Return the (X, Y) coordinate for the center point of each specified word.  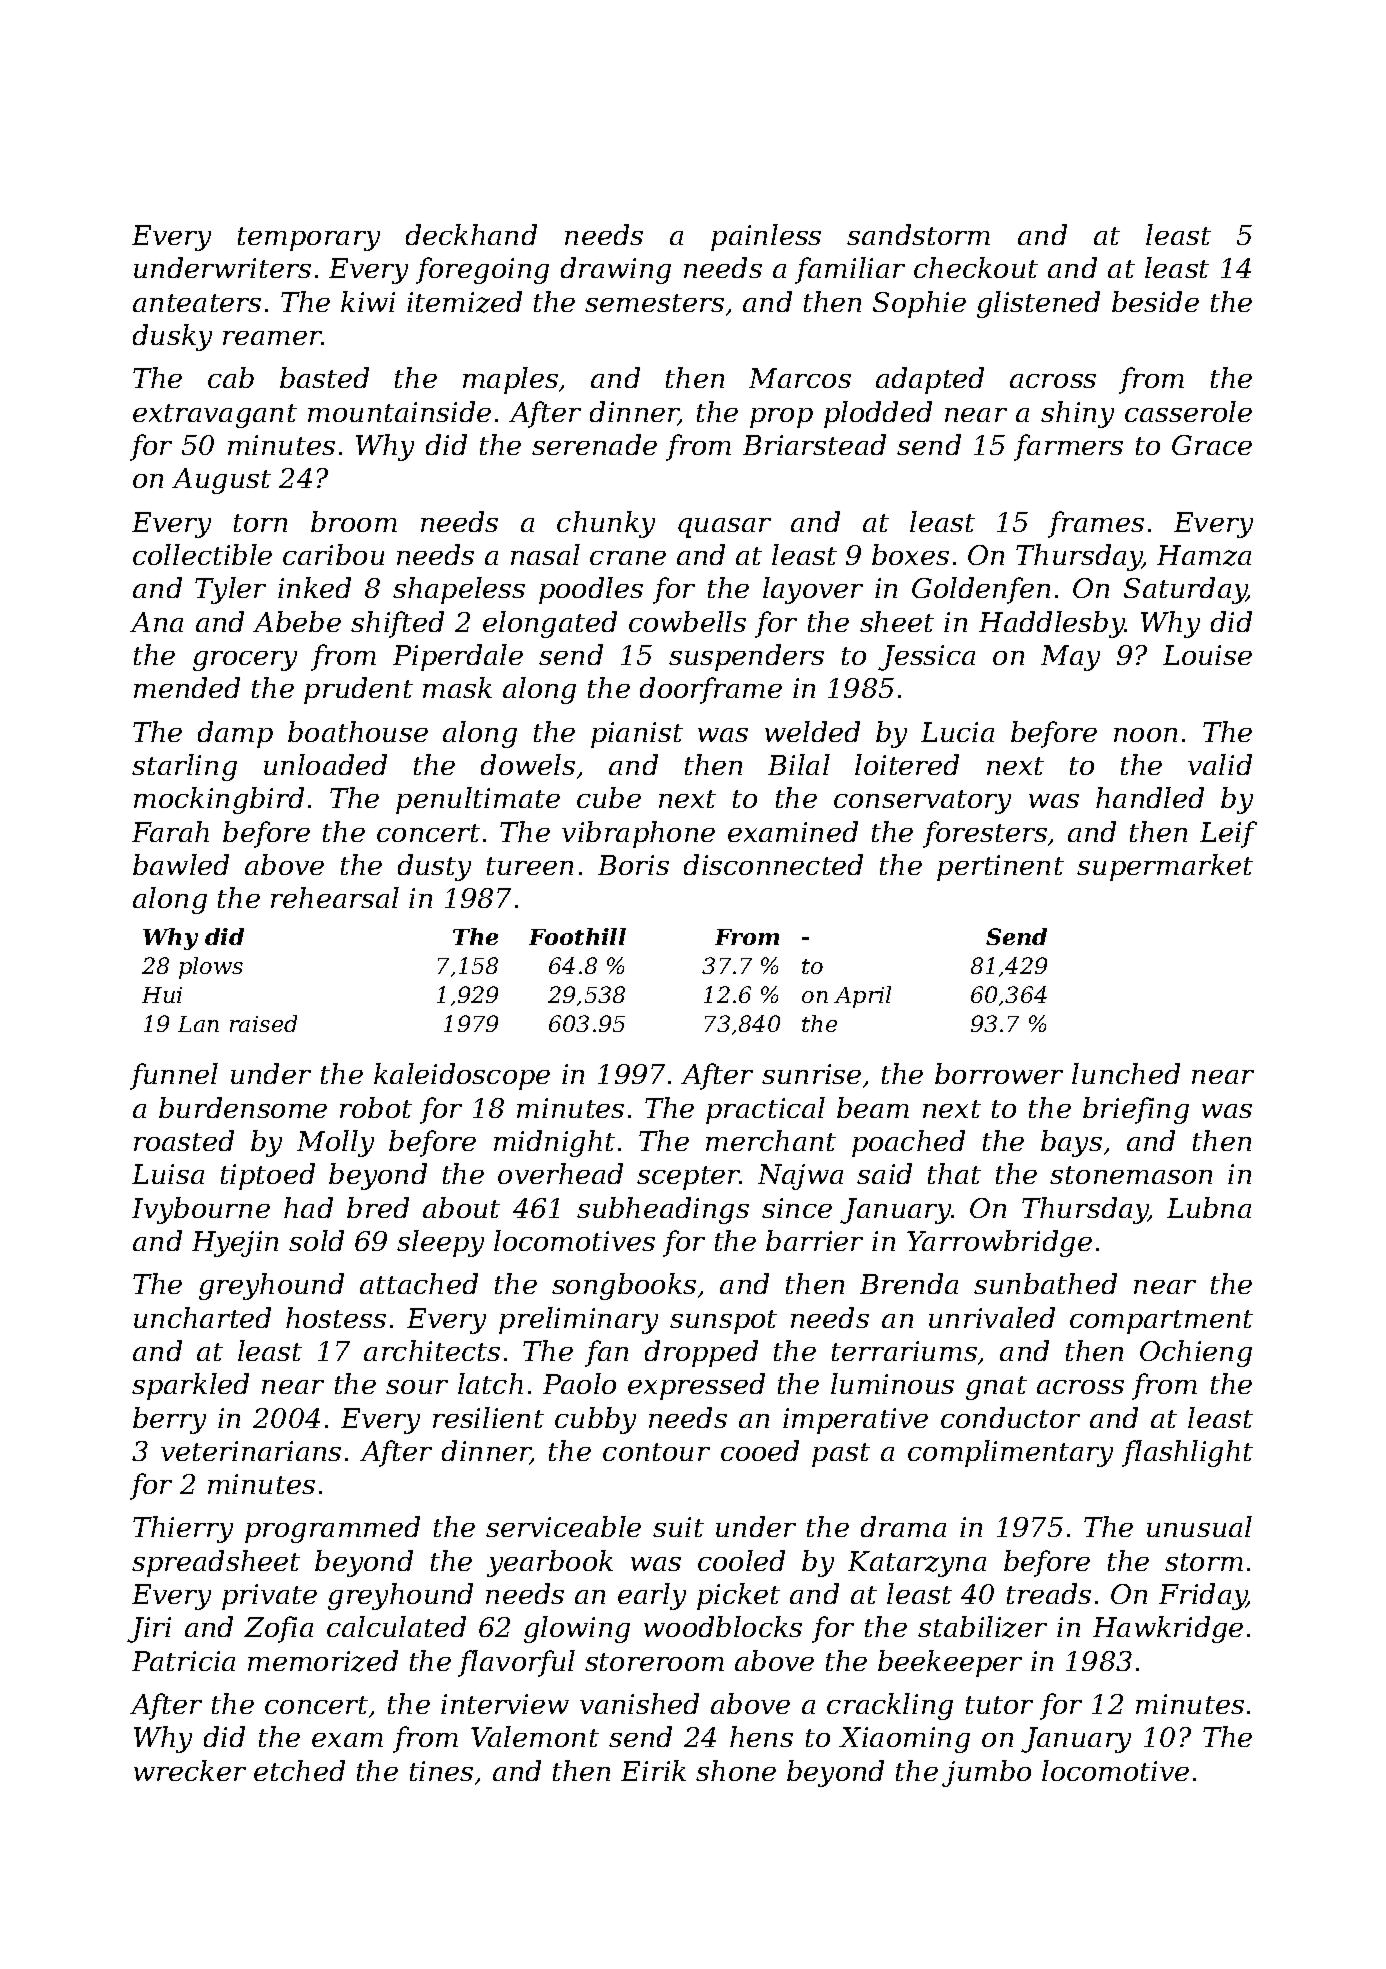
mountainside (399, 411)
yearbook (550, 1563)
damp (235, 734)
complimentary (1010, 1453)
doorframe (711, 690)
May (1070, 658)
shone (736, 1770)
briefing (1136, 1110)
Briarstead (814, 444)
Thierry (183, 1529)
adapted (930, 380)
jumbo (986, 1773)
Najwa (800, 1177)
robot (376, 1107)
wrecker (190, 1770)
